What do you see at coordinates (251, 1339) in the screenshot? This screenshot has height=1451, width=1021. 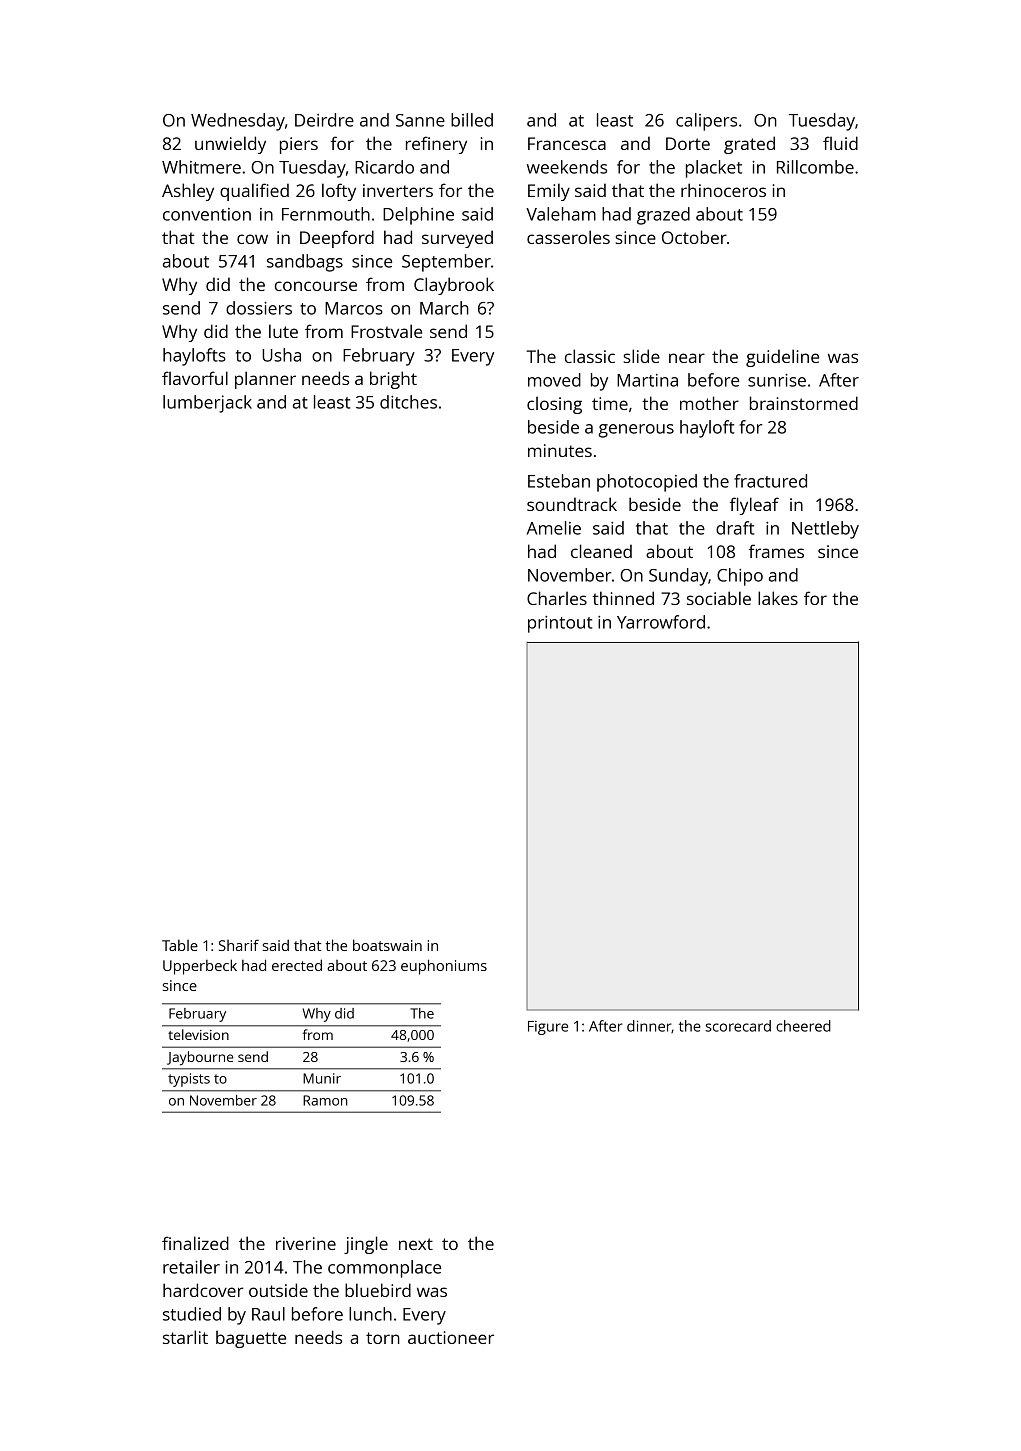 I see `baguette` at bounding box center [251, 1339].
